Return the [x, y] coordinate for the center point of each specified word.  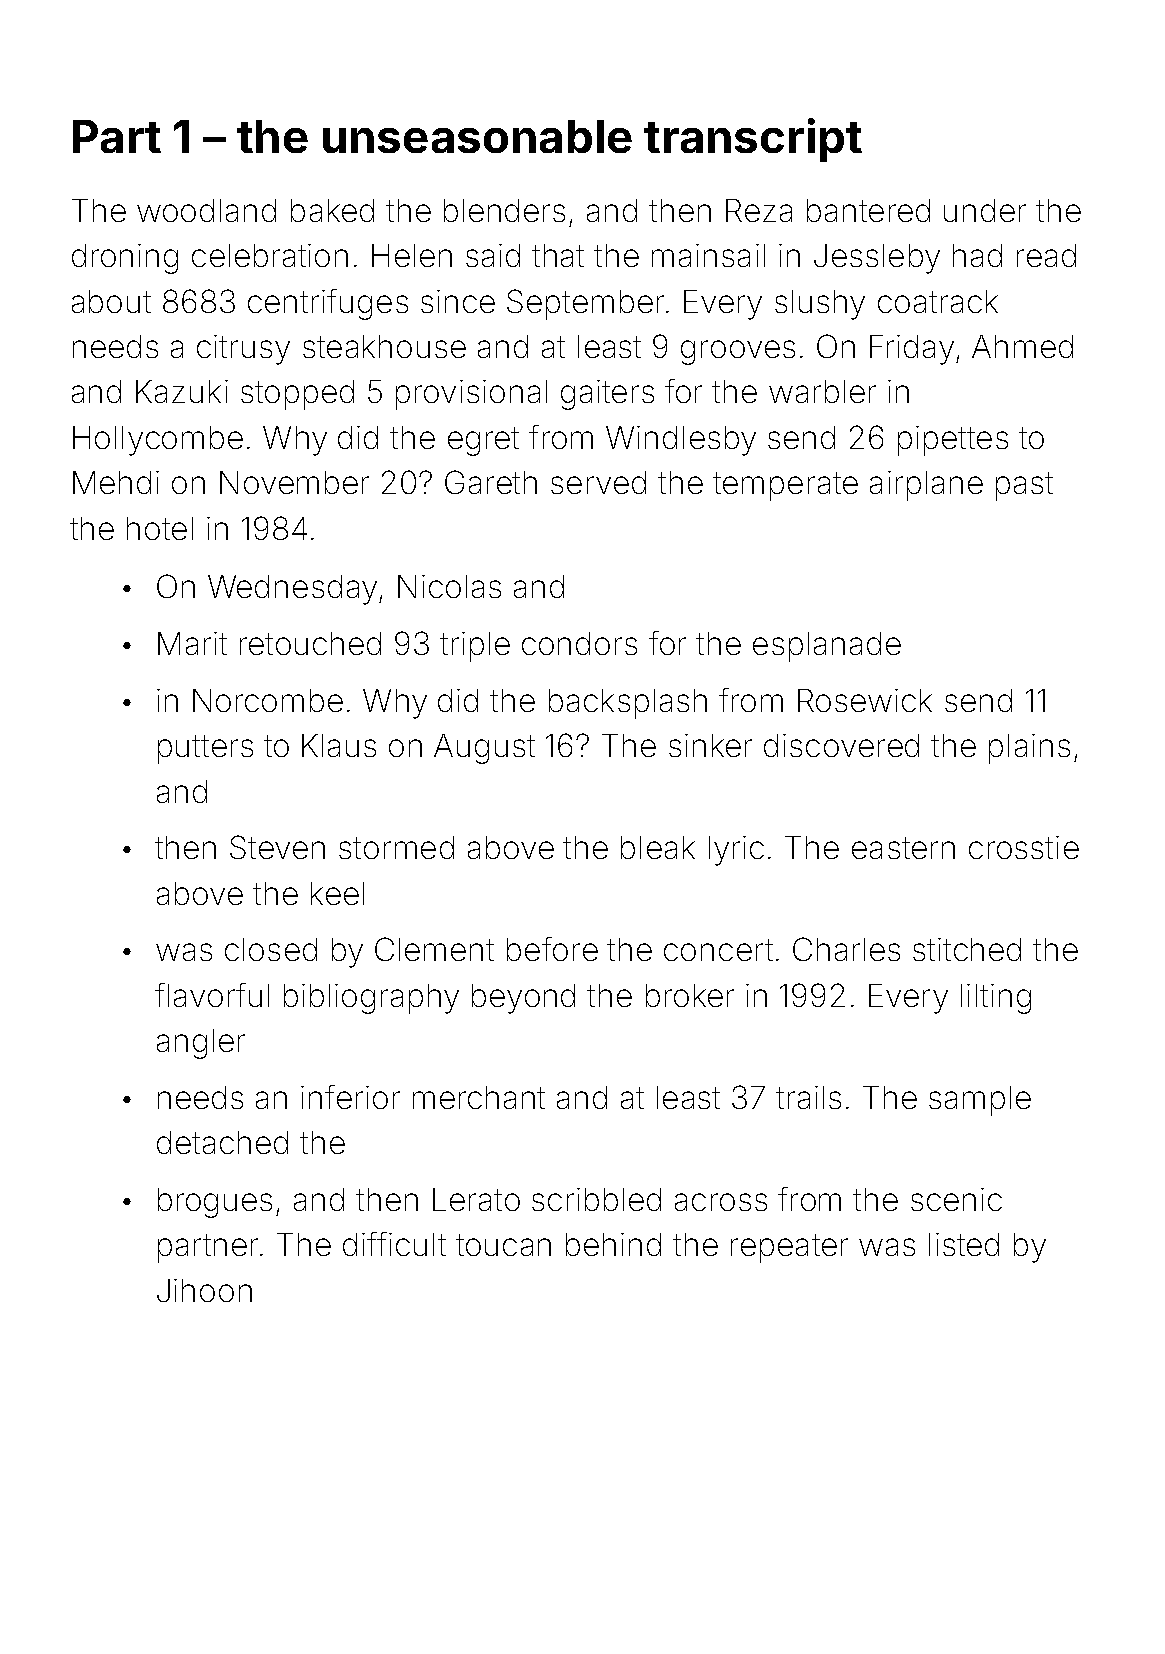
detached [222, 1142]
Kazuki [182, 391]
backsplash [628, 704]
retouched [310, 643]
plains [1029, 749]
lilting [996, 999]
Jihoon [204, 1290]
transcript [753, 140]
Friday [912, 350]
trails [808, 1097]
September [585, 304]
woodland [206, 210]
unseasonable [477, 136]
